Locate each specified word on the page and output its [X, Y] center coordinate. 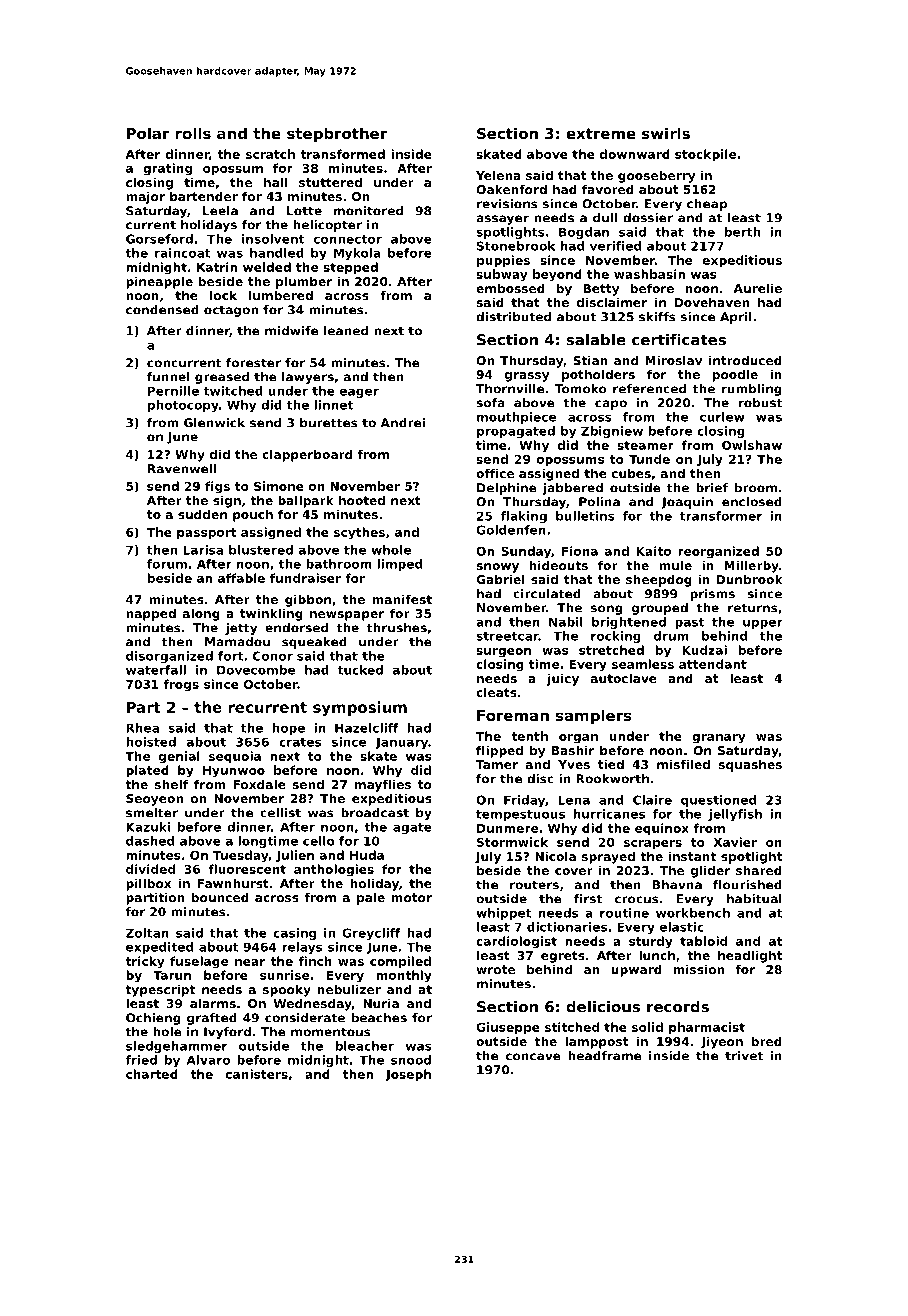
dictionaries [567, 927]
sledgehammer [176, 1047]
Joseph [408, 1075]
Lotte [304, 211]
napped [151, 614]
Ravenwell [182, 469]
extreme [601, 133]
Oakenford [511, 189]
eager [359, 393]
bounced [220, 897]
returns [753, 608]
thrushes [397, 628]
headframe [604, 1056]
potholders [598, 375]
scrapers [653, 845]
